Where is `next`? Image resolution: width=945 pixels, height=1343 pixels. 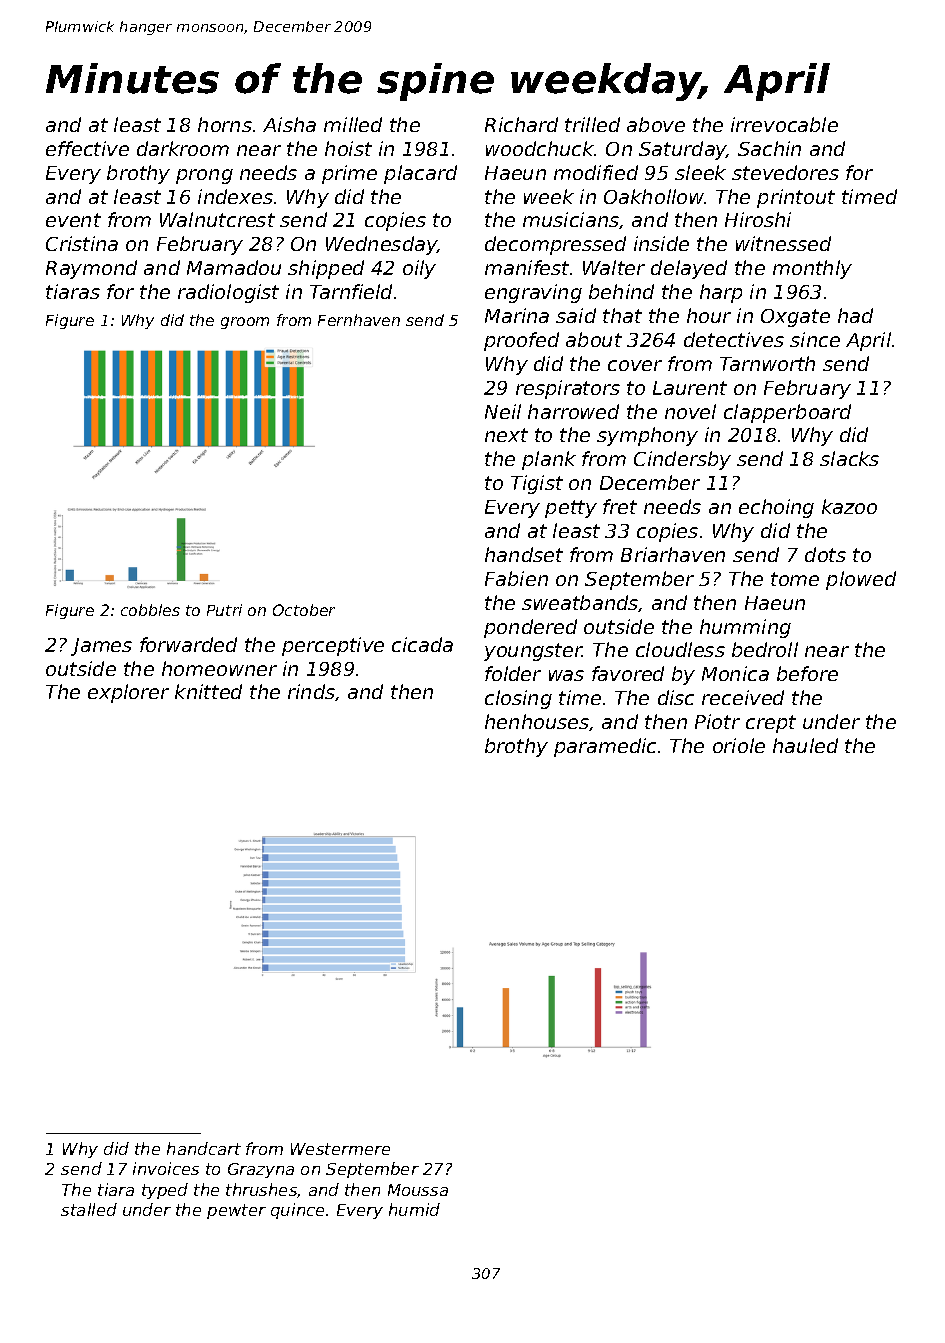 next is located at coordinates (506, 435).
